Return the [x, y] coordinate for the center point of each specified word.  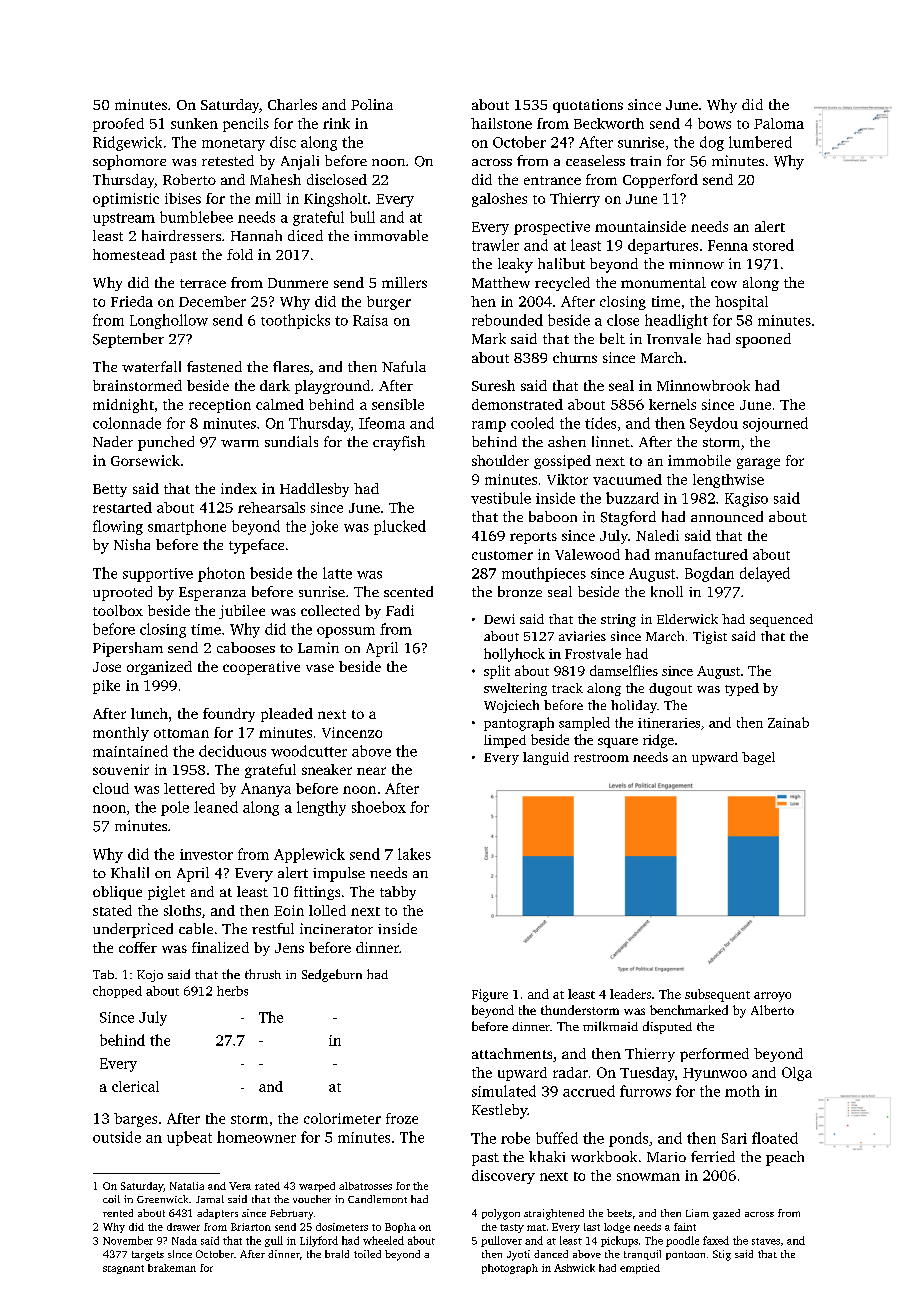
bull [362, 217]
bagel [758, 758]
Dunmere [298, 283]
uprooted [122, 593]
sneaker [327, 769]
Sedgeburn [332, 975]
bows [714, 123]
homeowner [256, 1137]
